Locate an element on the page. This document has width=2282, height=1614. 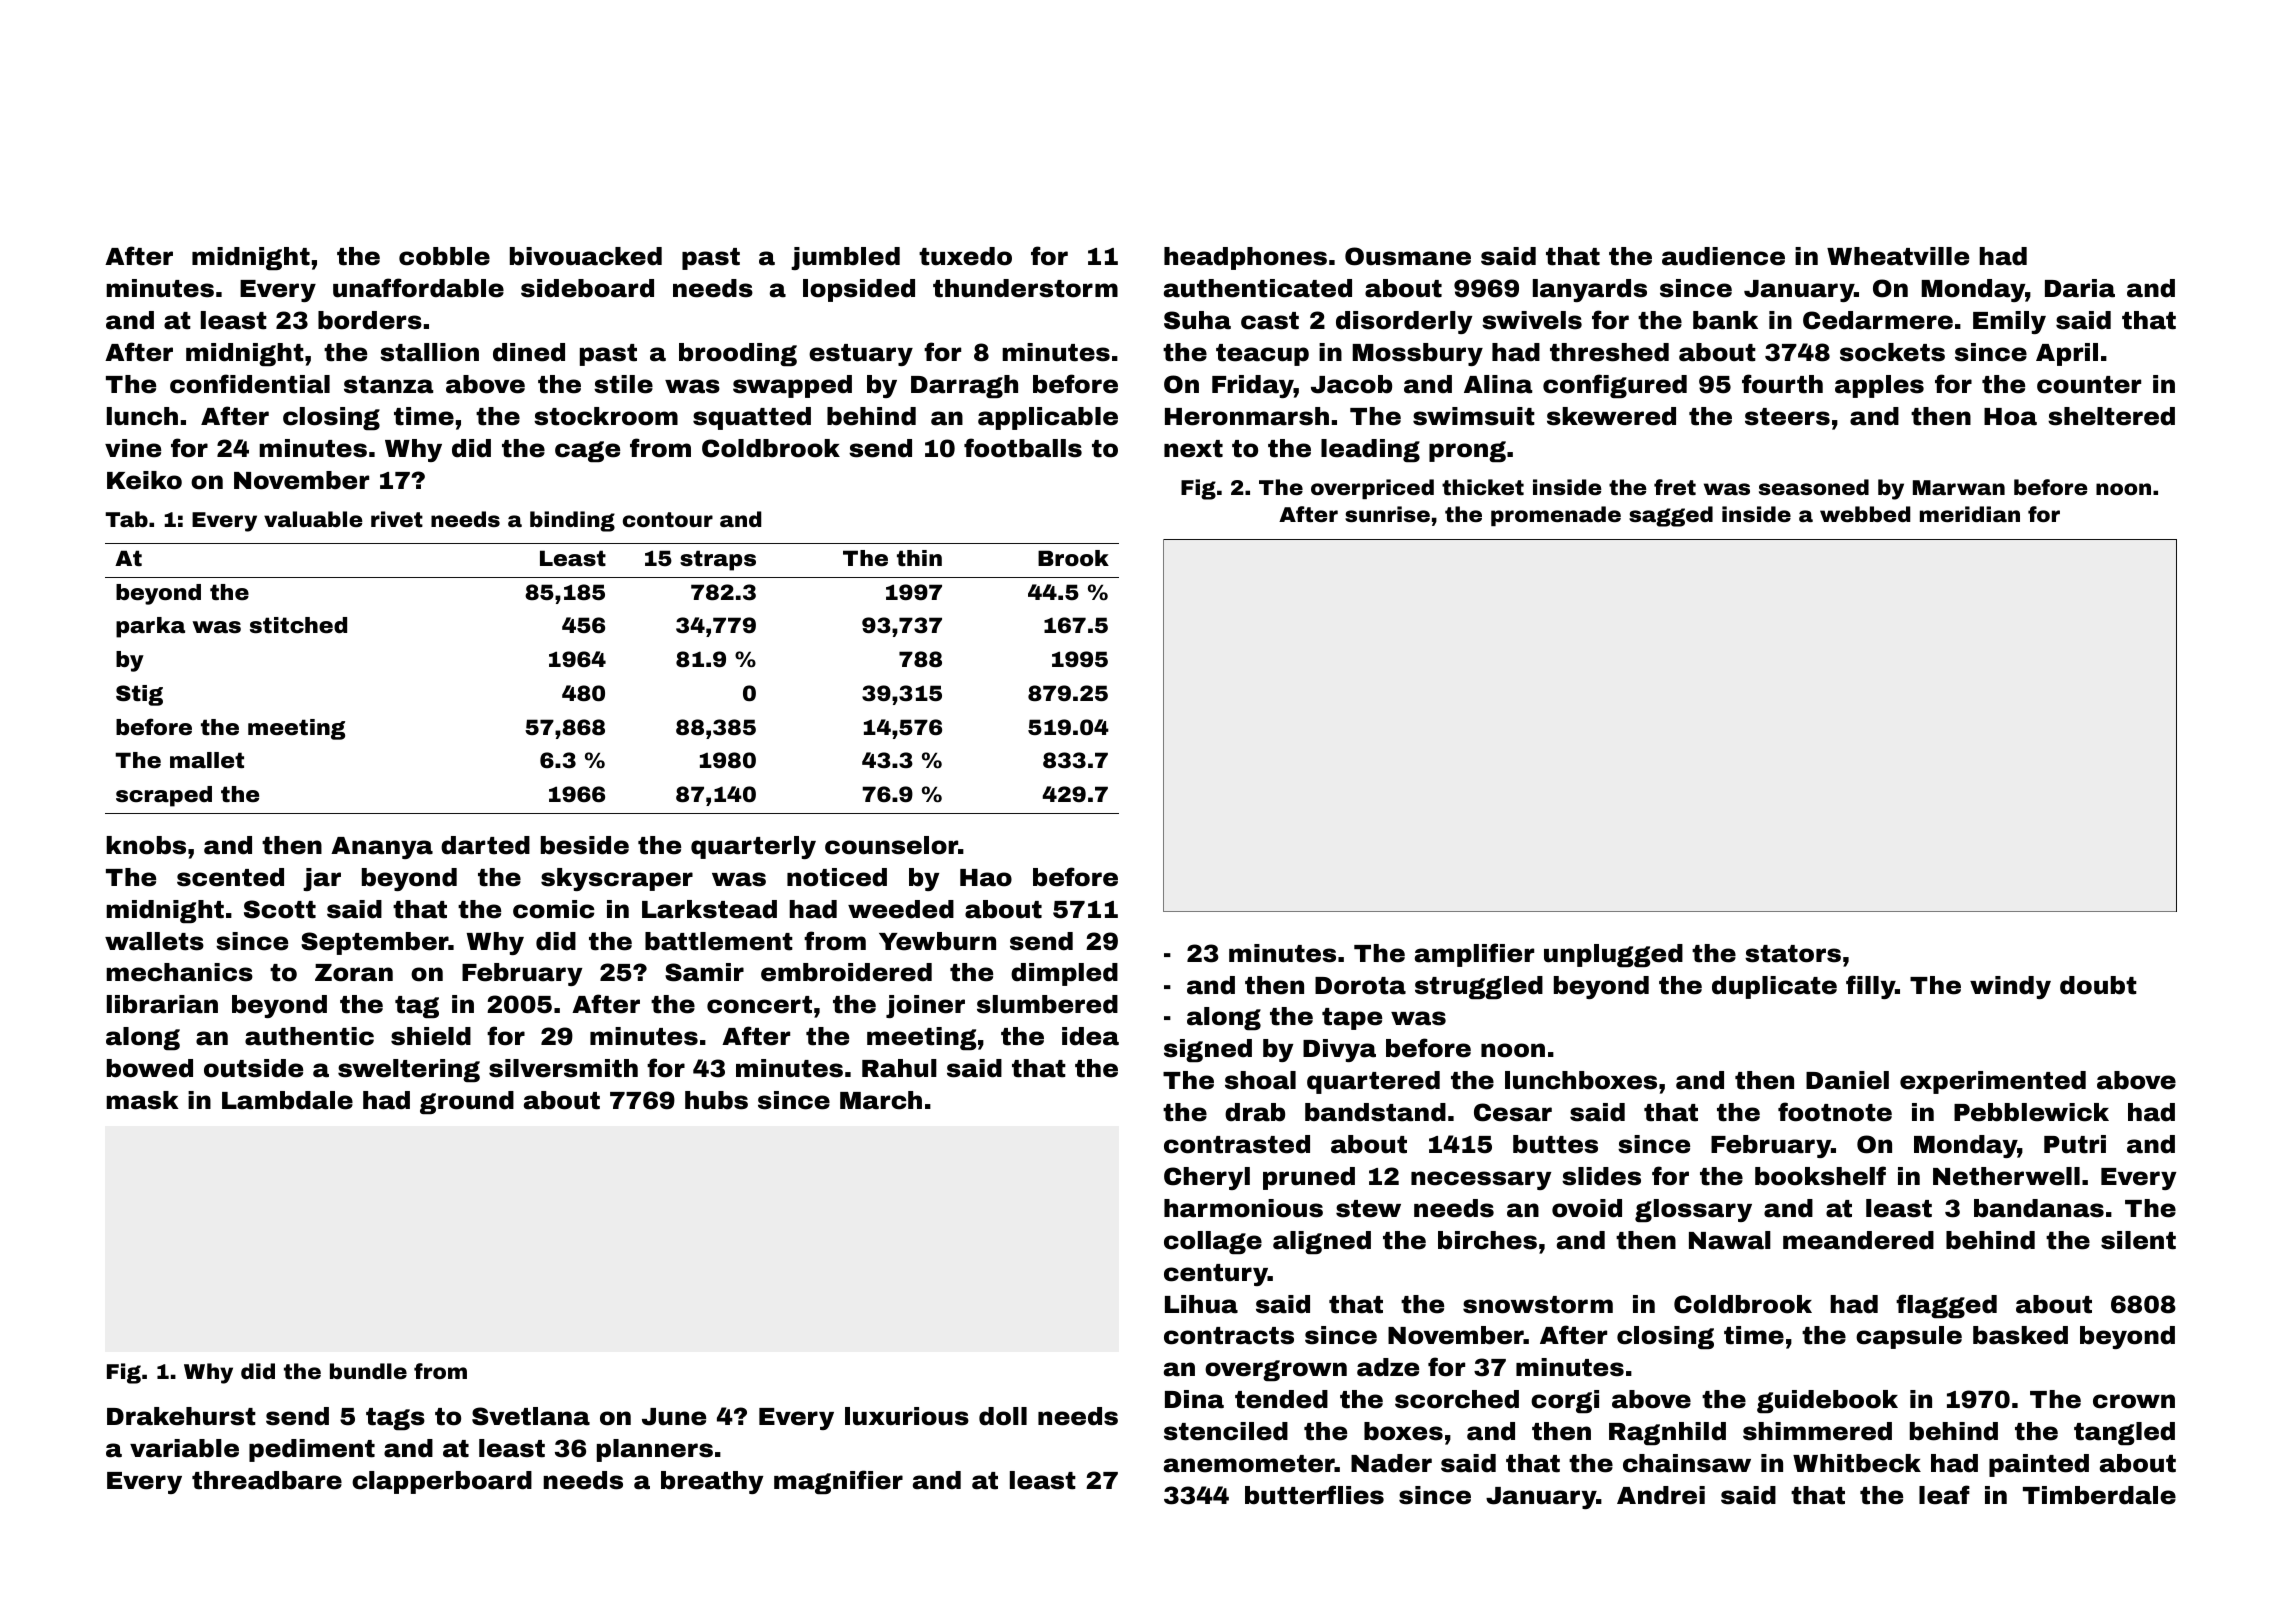
dined is located at coordinates (529, 352).
